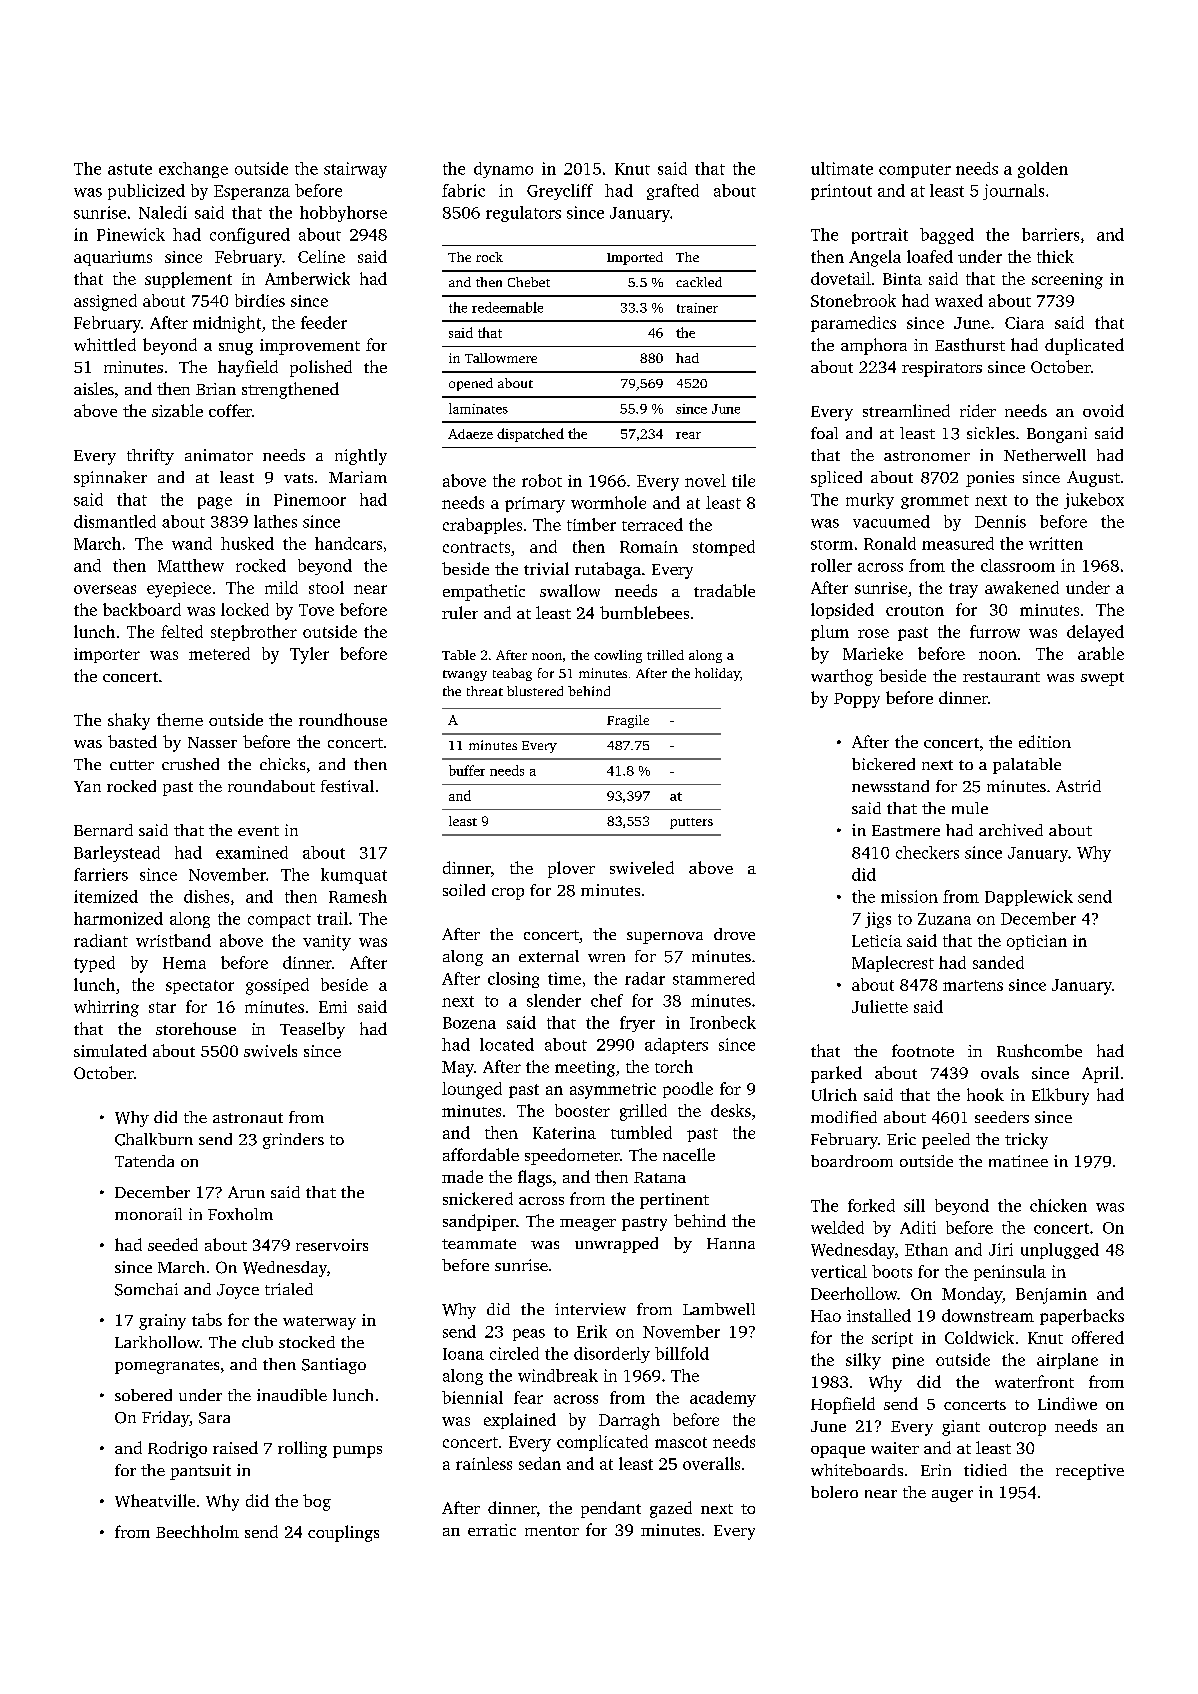  What do you see at coordinates (105, 344) in the page?
I see `whittled` at bounding box center [105, 344].
